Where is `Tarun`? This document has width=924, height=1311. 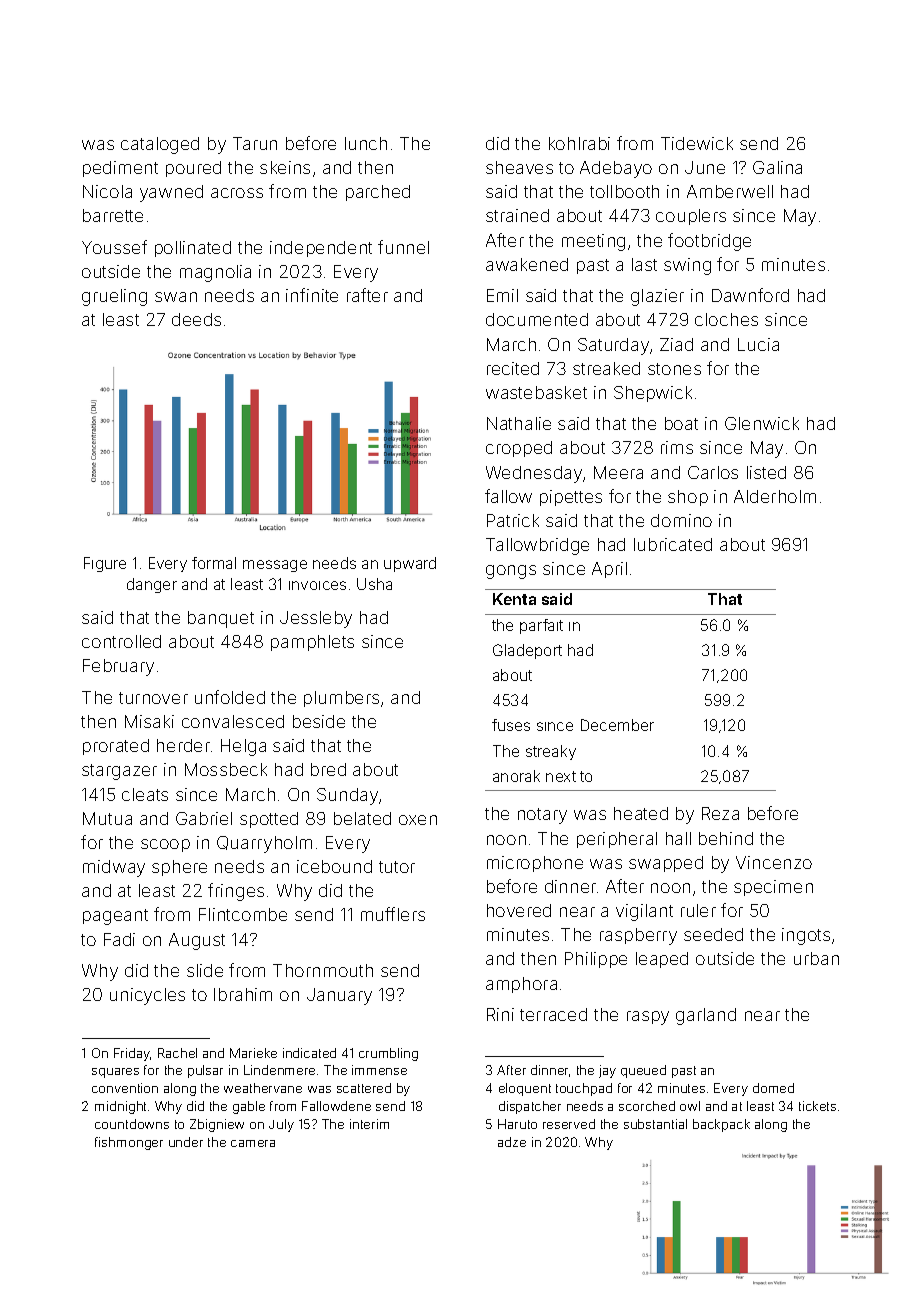
Tarun is located at coordinates (255, 143).
